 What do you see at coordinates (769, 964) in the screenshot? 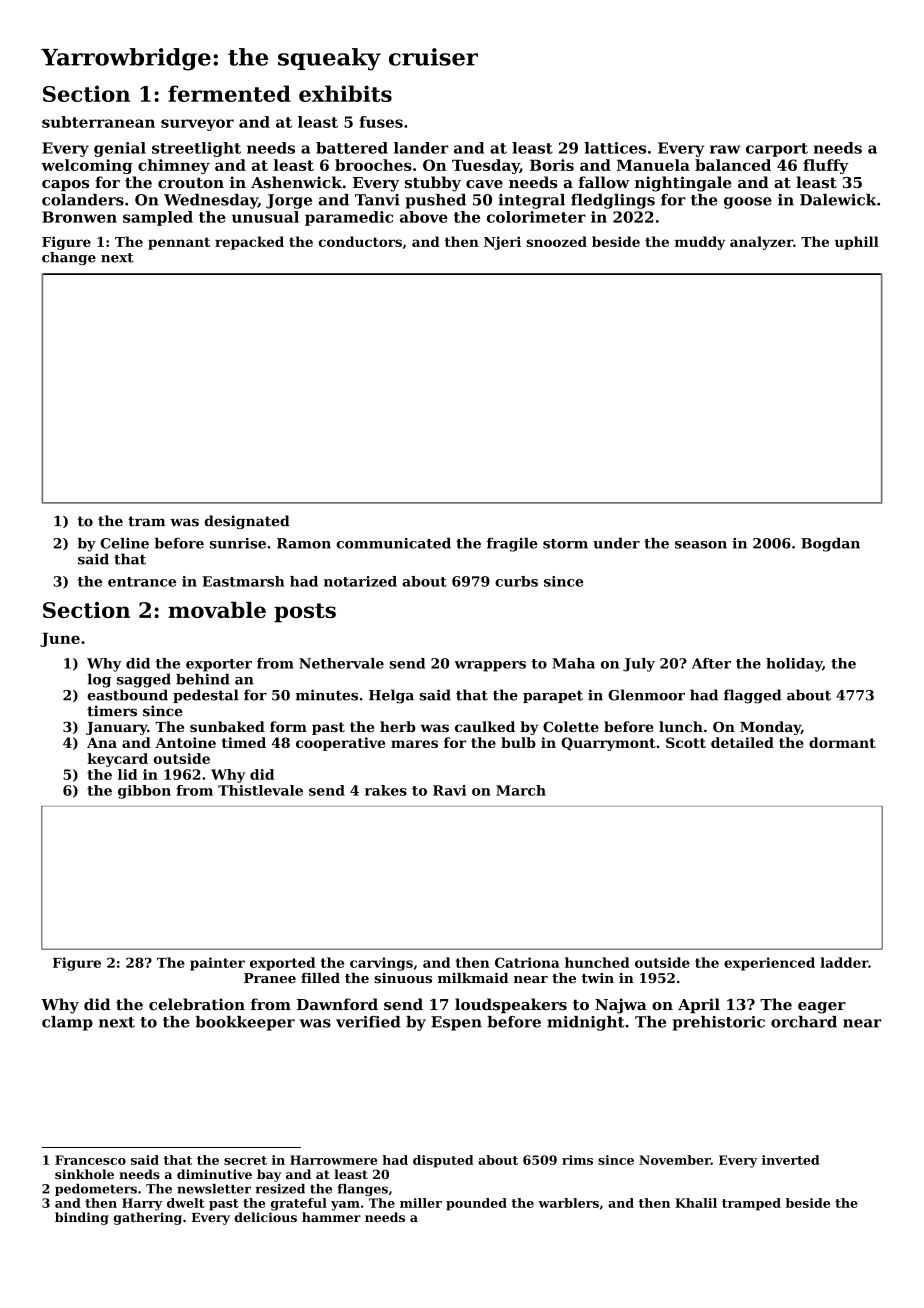
I see `experienced` at bounding box center [769, 964].
